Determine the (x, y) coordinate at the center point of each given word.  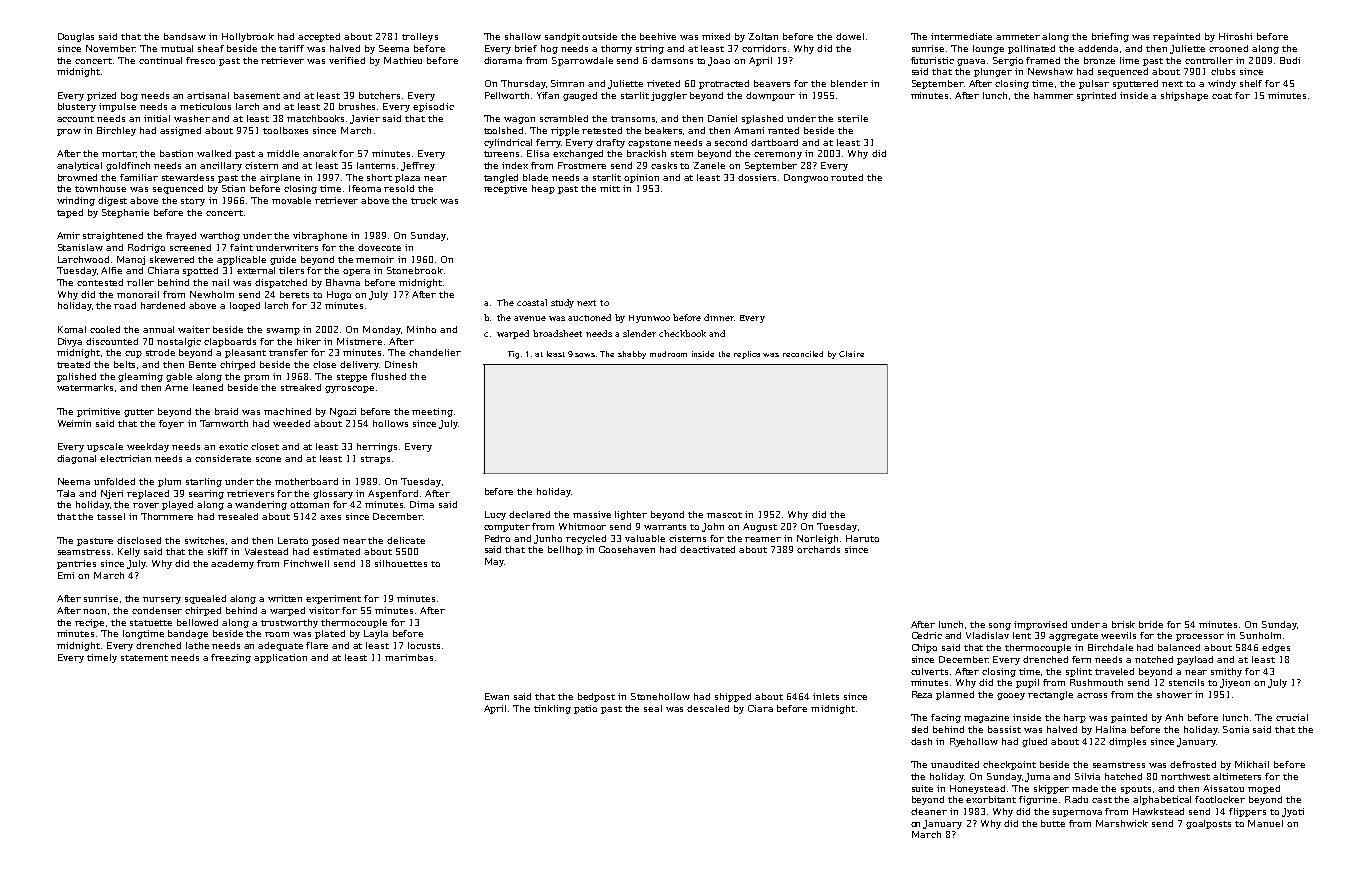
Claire (851, 354)
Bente (202, 364)
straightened (113, 236)
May (494, 562)
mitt (610, 188)
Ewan (497, 696)
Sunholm (1260, 635)
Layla (376, 634)
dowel (850, 36)
